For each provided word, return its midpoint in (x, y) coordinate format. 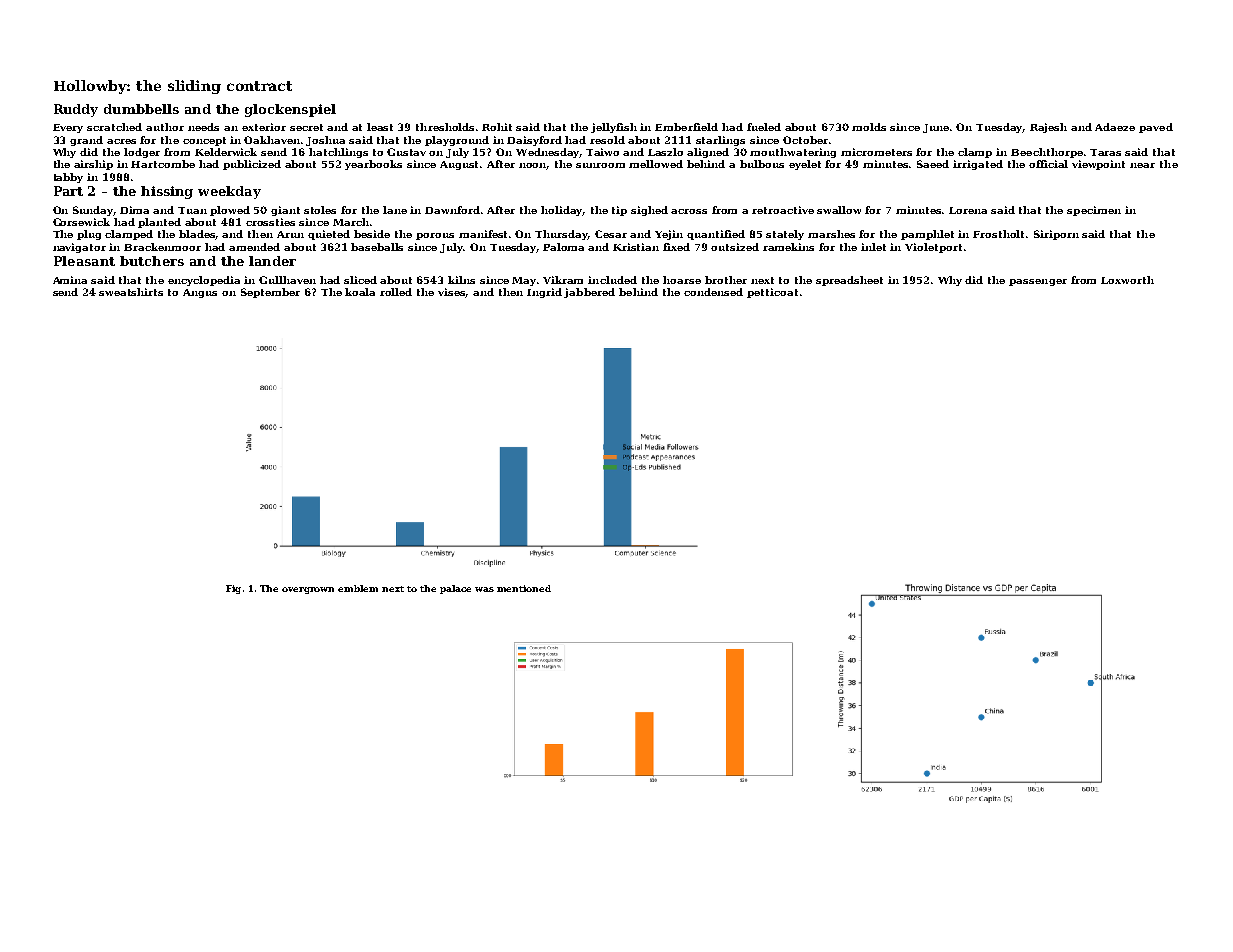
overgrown (308, 590)
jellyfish (614, 128)
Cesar (611, 234)
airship (93, 165)
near (1142, 165)
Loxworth (1127, 280)
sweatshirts (131, 292)
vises (452, 293)
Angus (200, 293)
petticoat (772, 293)
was (484, 589)
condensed (713, 292)
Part (68, 191)
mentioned (524, 588)
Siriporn (1056, 235)
